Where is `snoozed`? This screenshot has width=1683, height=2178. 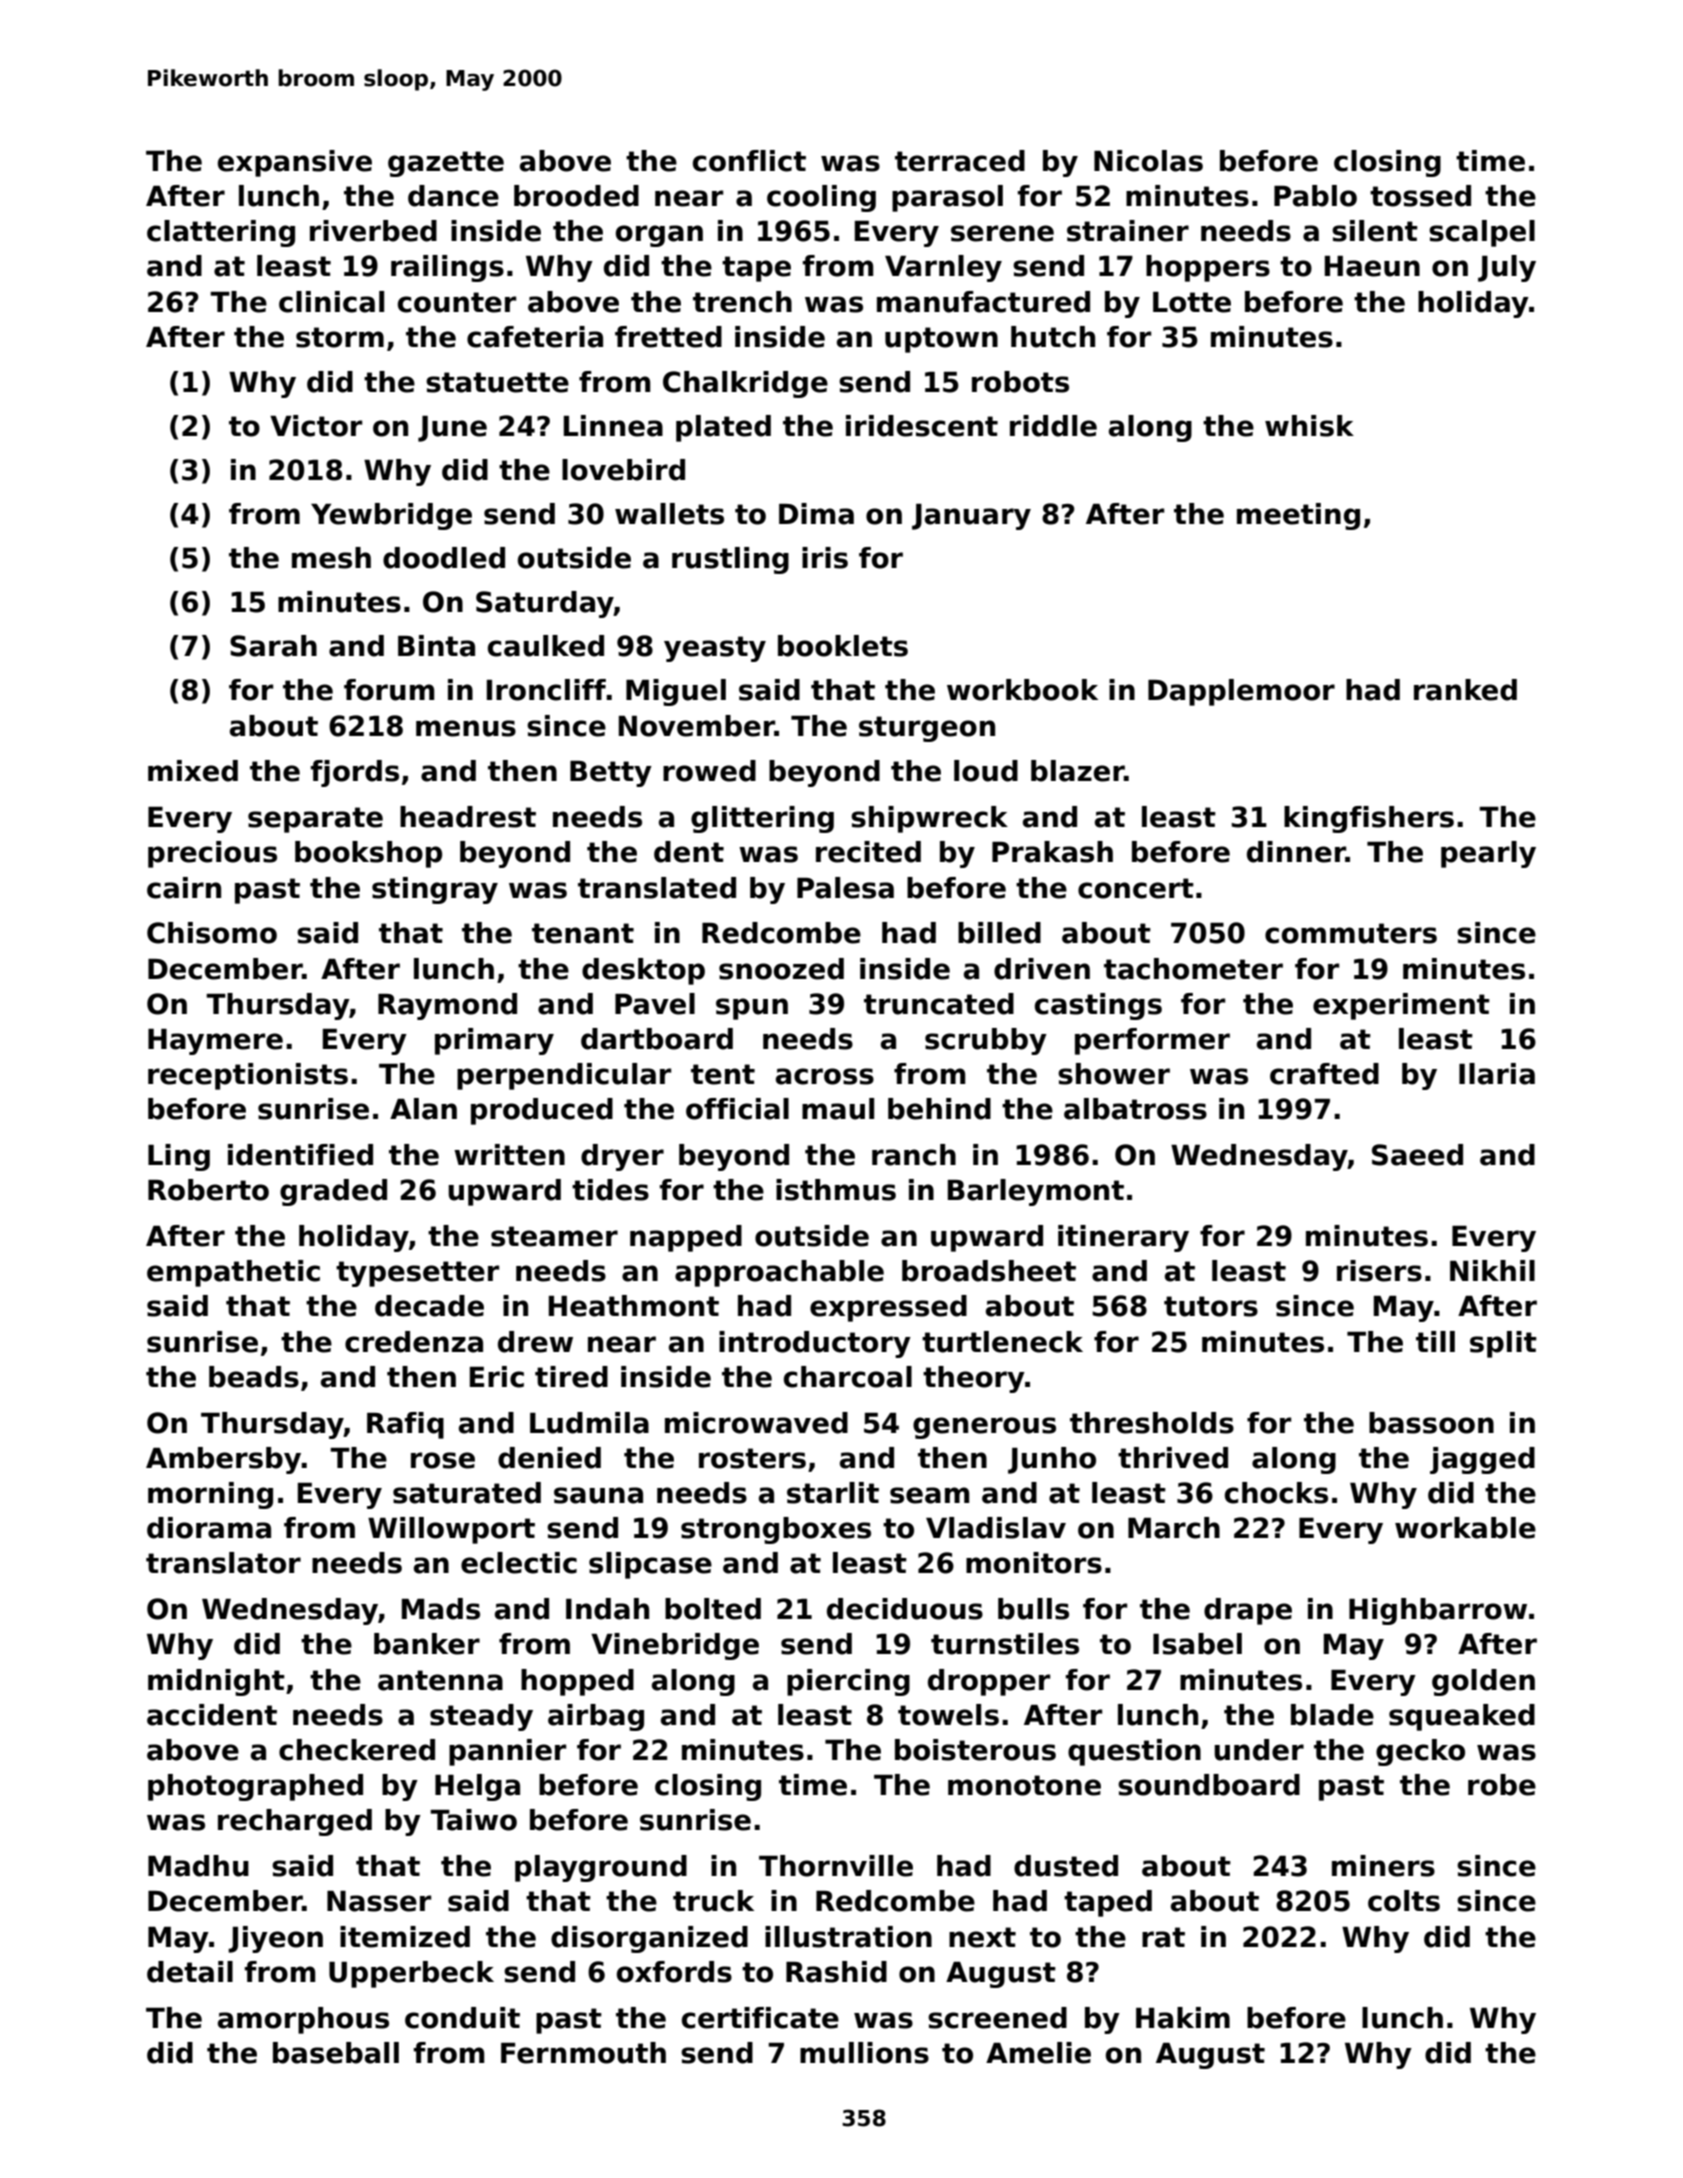
snoozed is located at coordinates (781, 969).
